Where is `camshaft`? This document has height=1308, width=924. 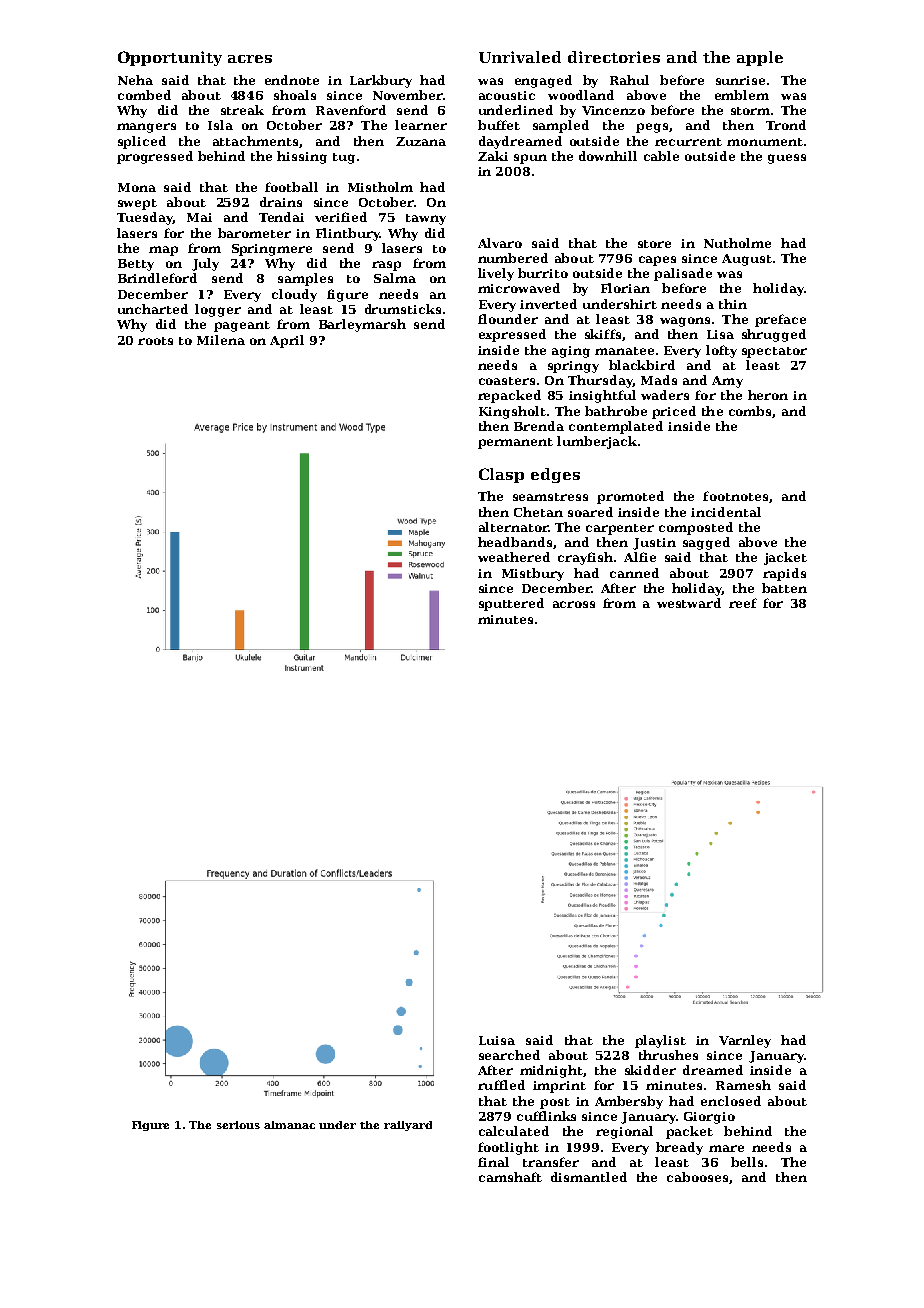 camshaft is located at coordinates (510, 1177).
